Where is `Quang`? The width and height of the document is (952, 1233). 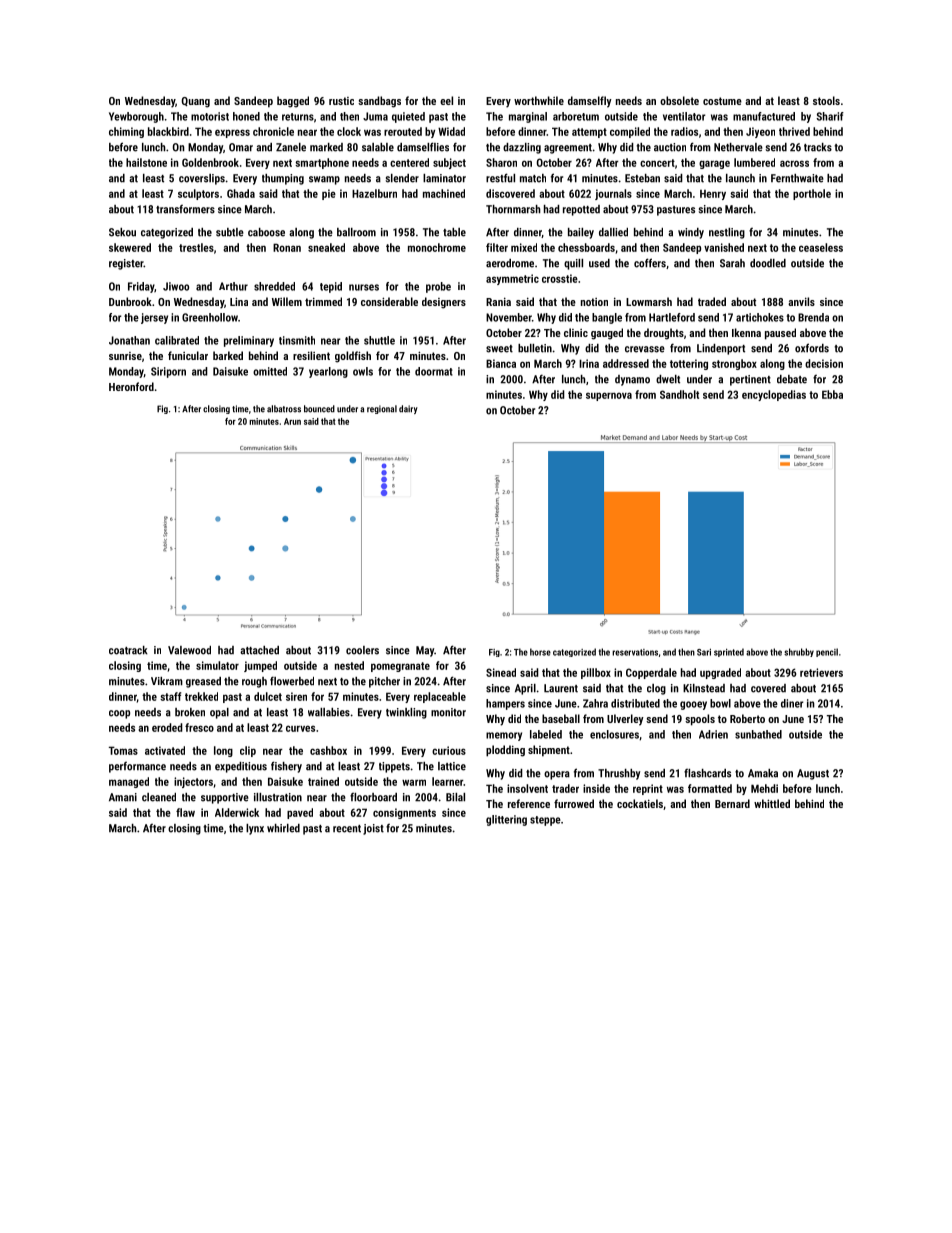
Quang is located at coordinates (196, 102).
